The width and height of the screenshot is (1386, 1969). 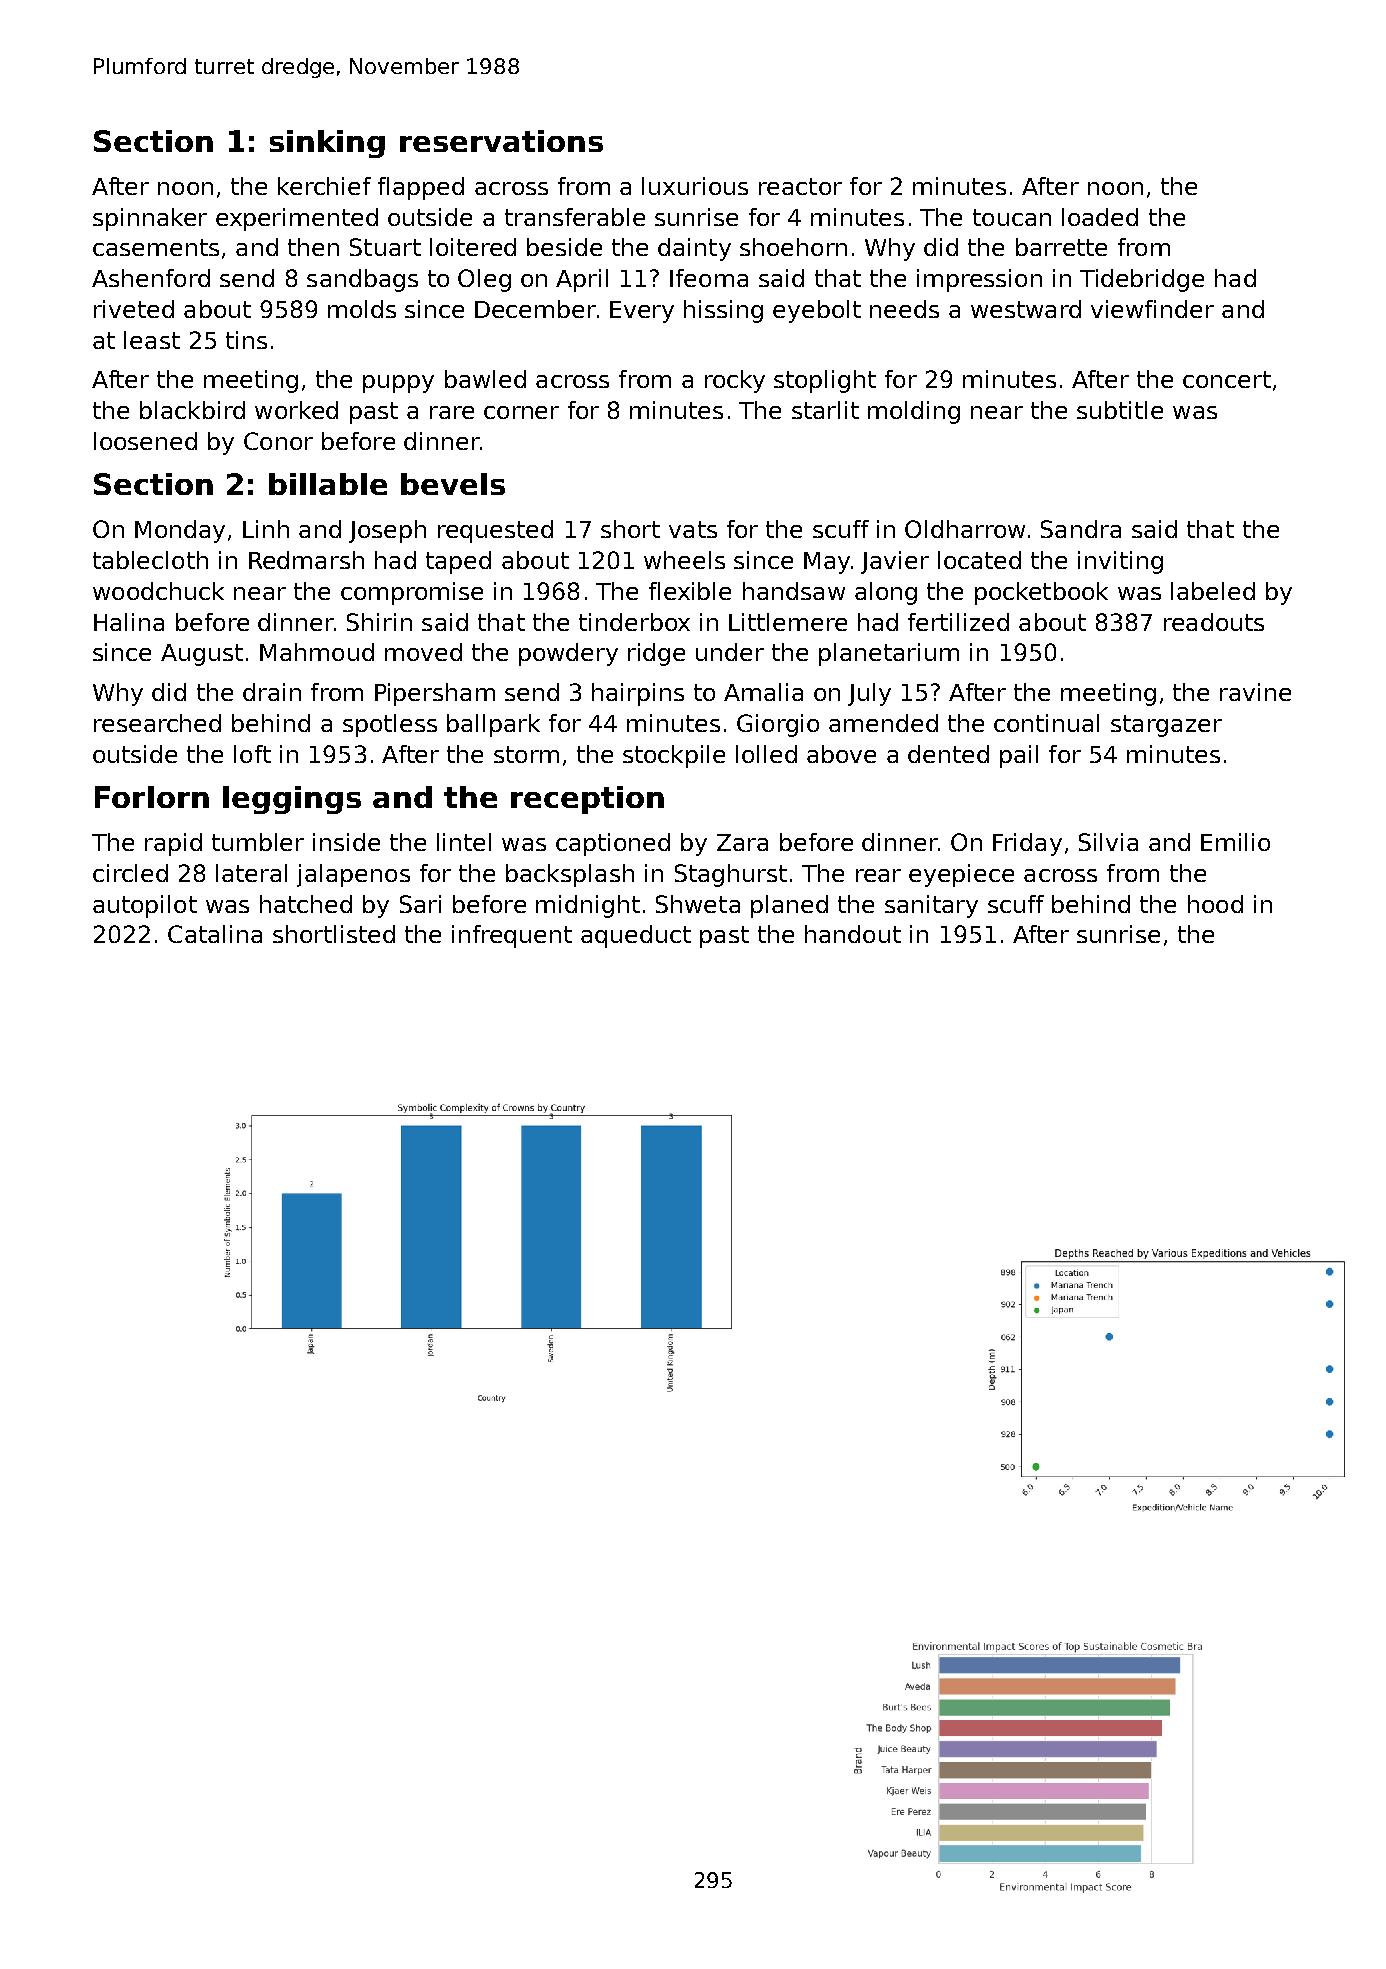 What do you see at coordinates (642, 312) in the screenshot?
I see `Every` at bounding box center [642, 312].
